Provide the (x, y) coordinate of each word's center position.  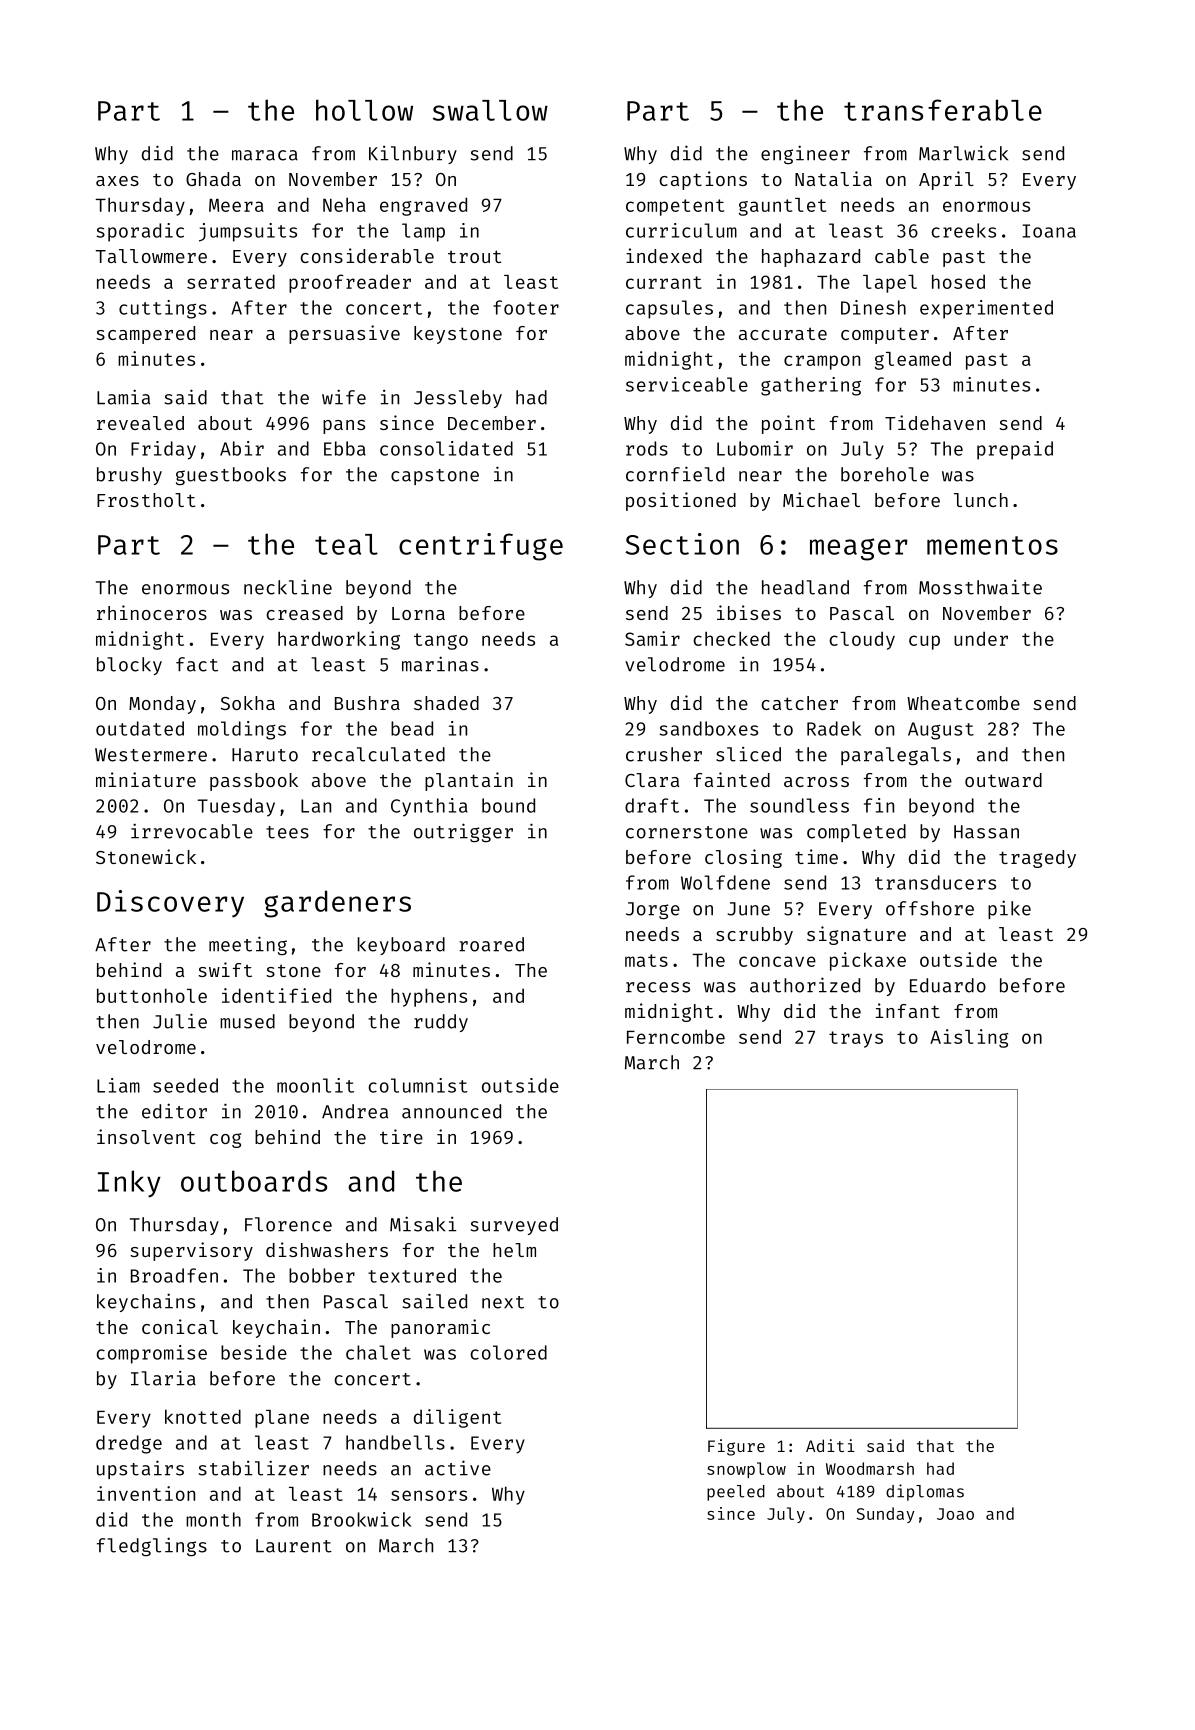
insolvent (146, 1136)
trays (856, 1039)
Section (682, 544)
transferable (943, 110)
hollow (364, 110)
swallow (490, 110)
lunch (981, 500)
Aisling (969, 1038)
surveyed (514, 1226)
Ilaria (163, 1378)
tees (287, 832)
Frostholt (146, 500)
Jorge (653, 910)
